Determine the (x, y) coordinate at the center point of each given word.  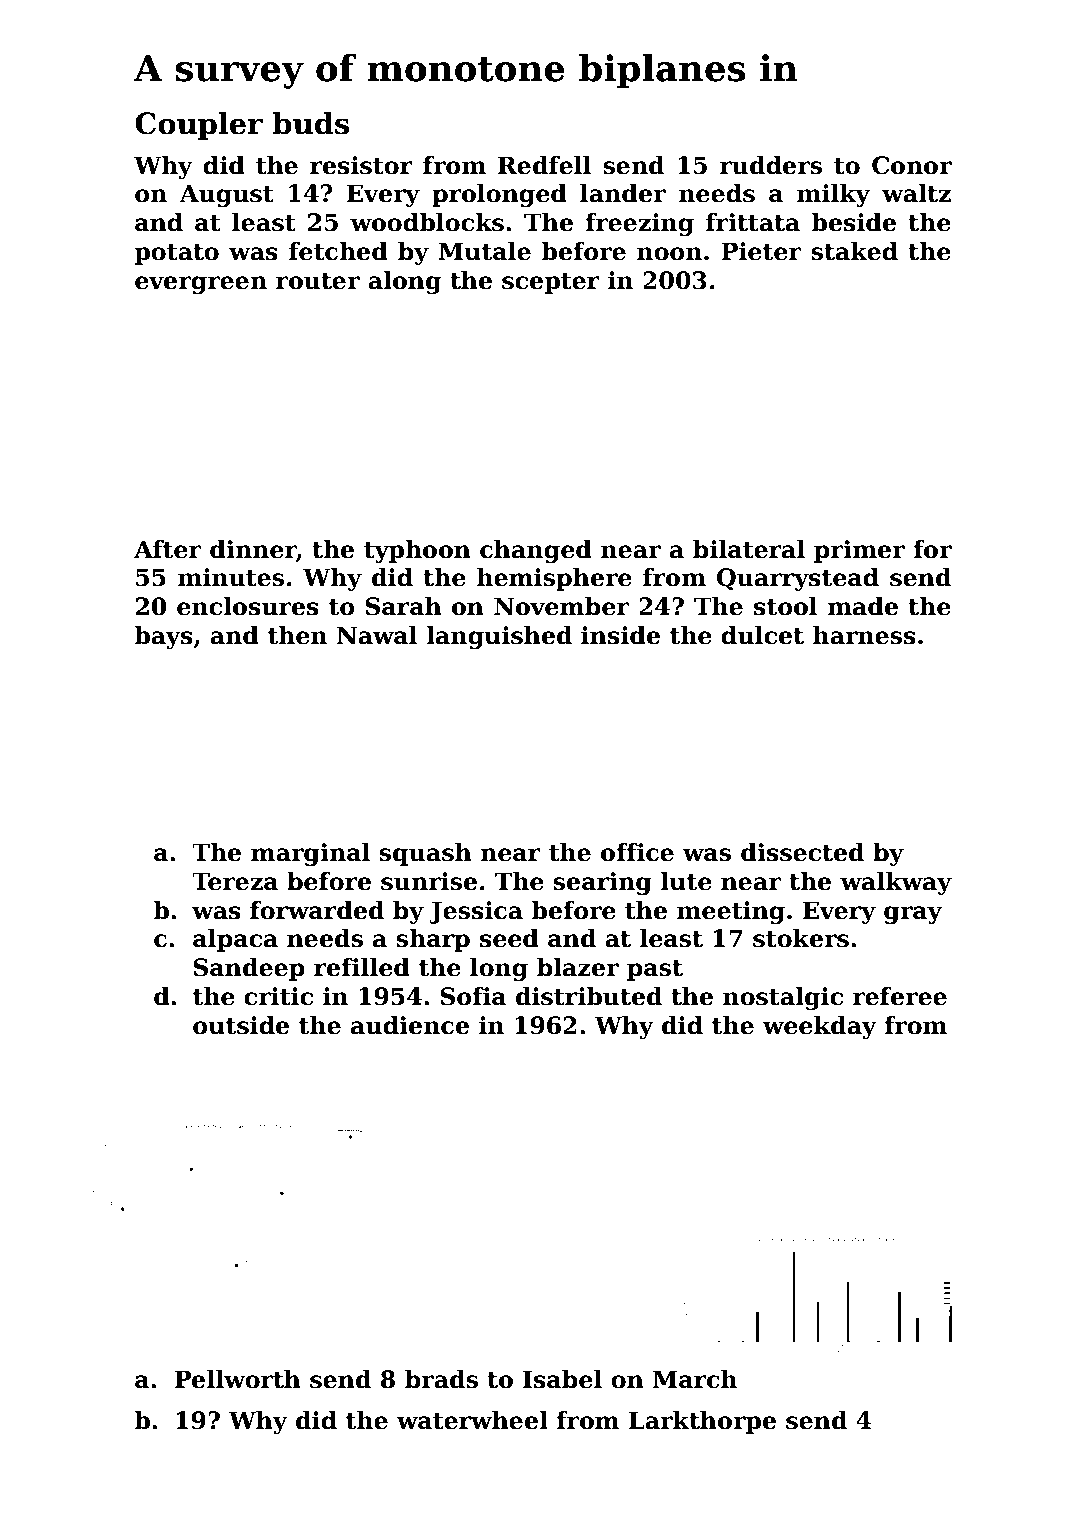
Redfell (544, 165)
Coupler (199, 126)
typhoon (417, 551)
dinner (253, 550)
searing (602, 883)
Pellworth (238, 1379)
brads (441, 1379)
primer (859, 551)
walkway (896, 883)
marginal (310, 854)
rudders (771, 165)
